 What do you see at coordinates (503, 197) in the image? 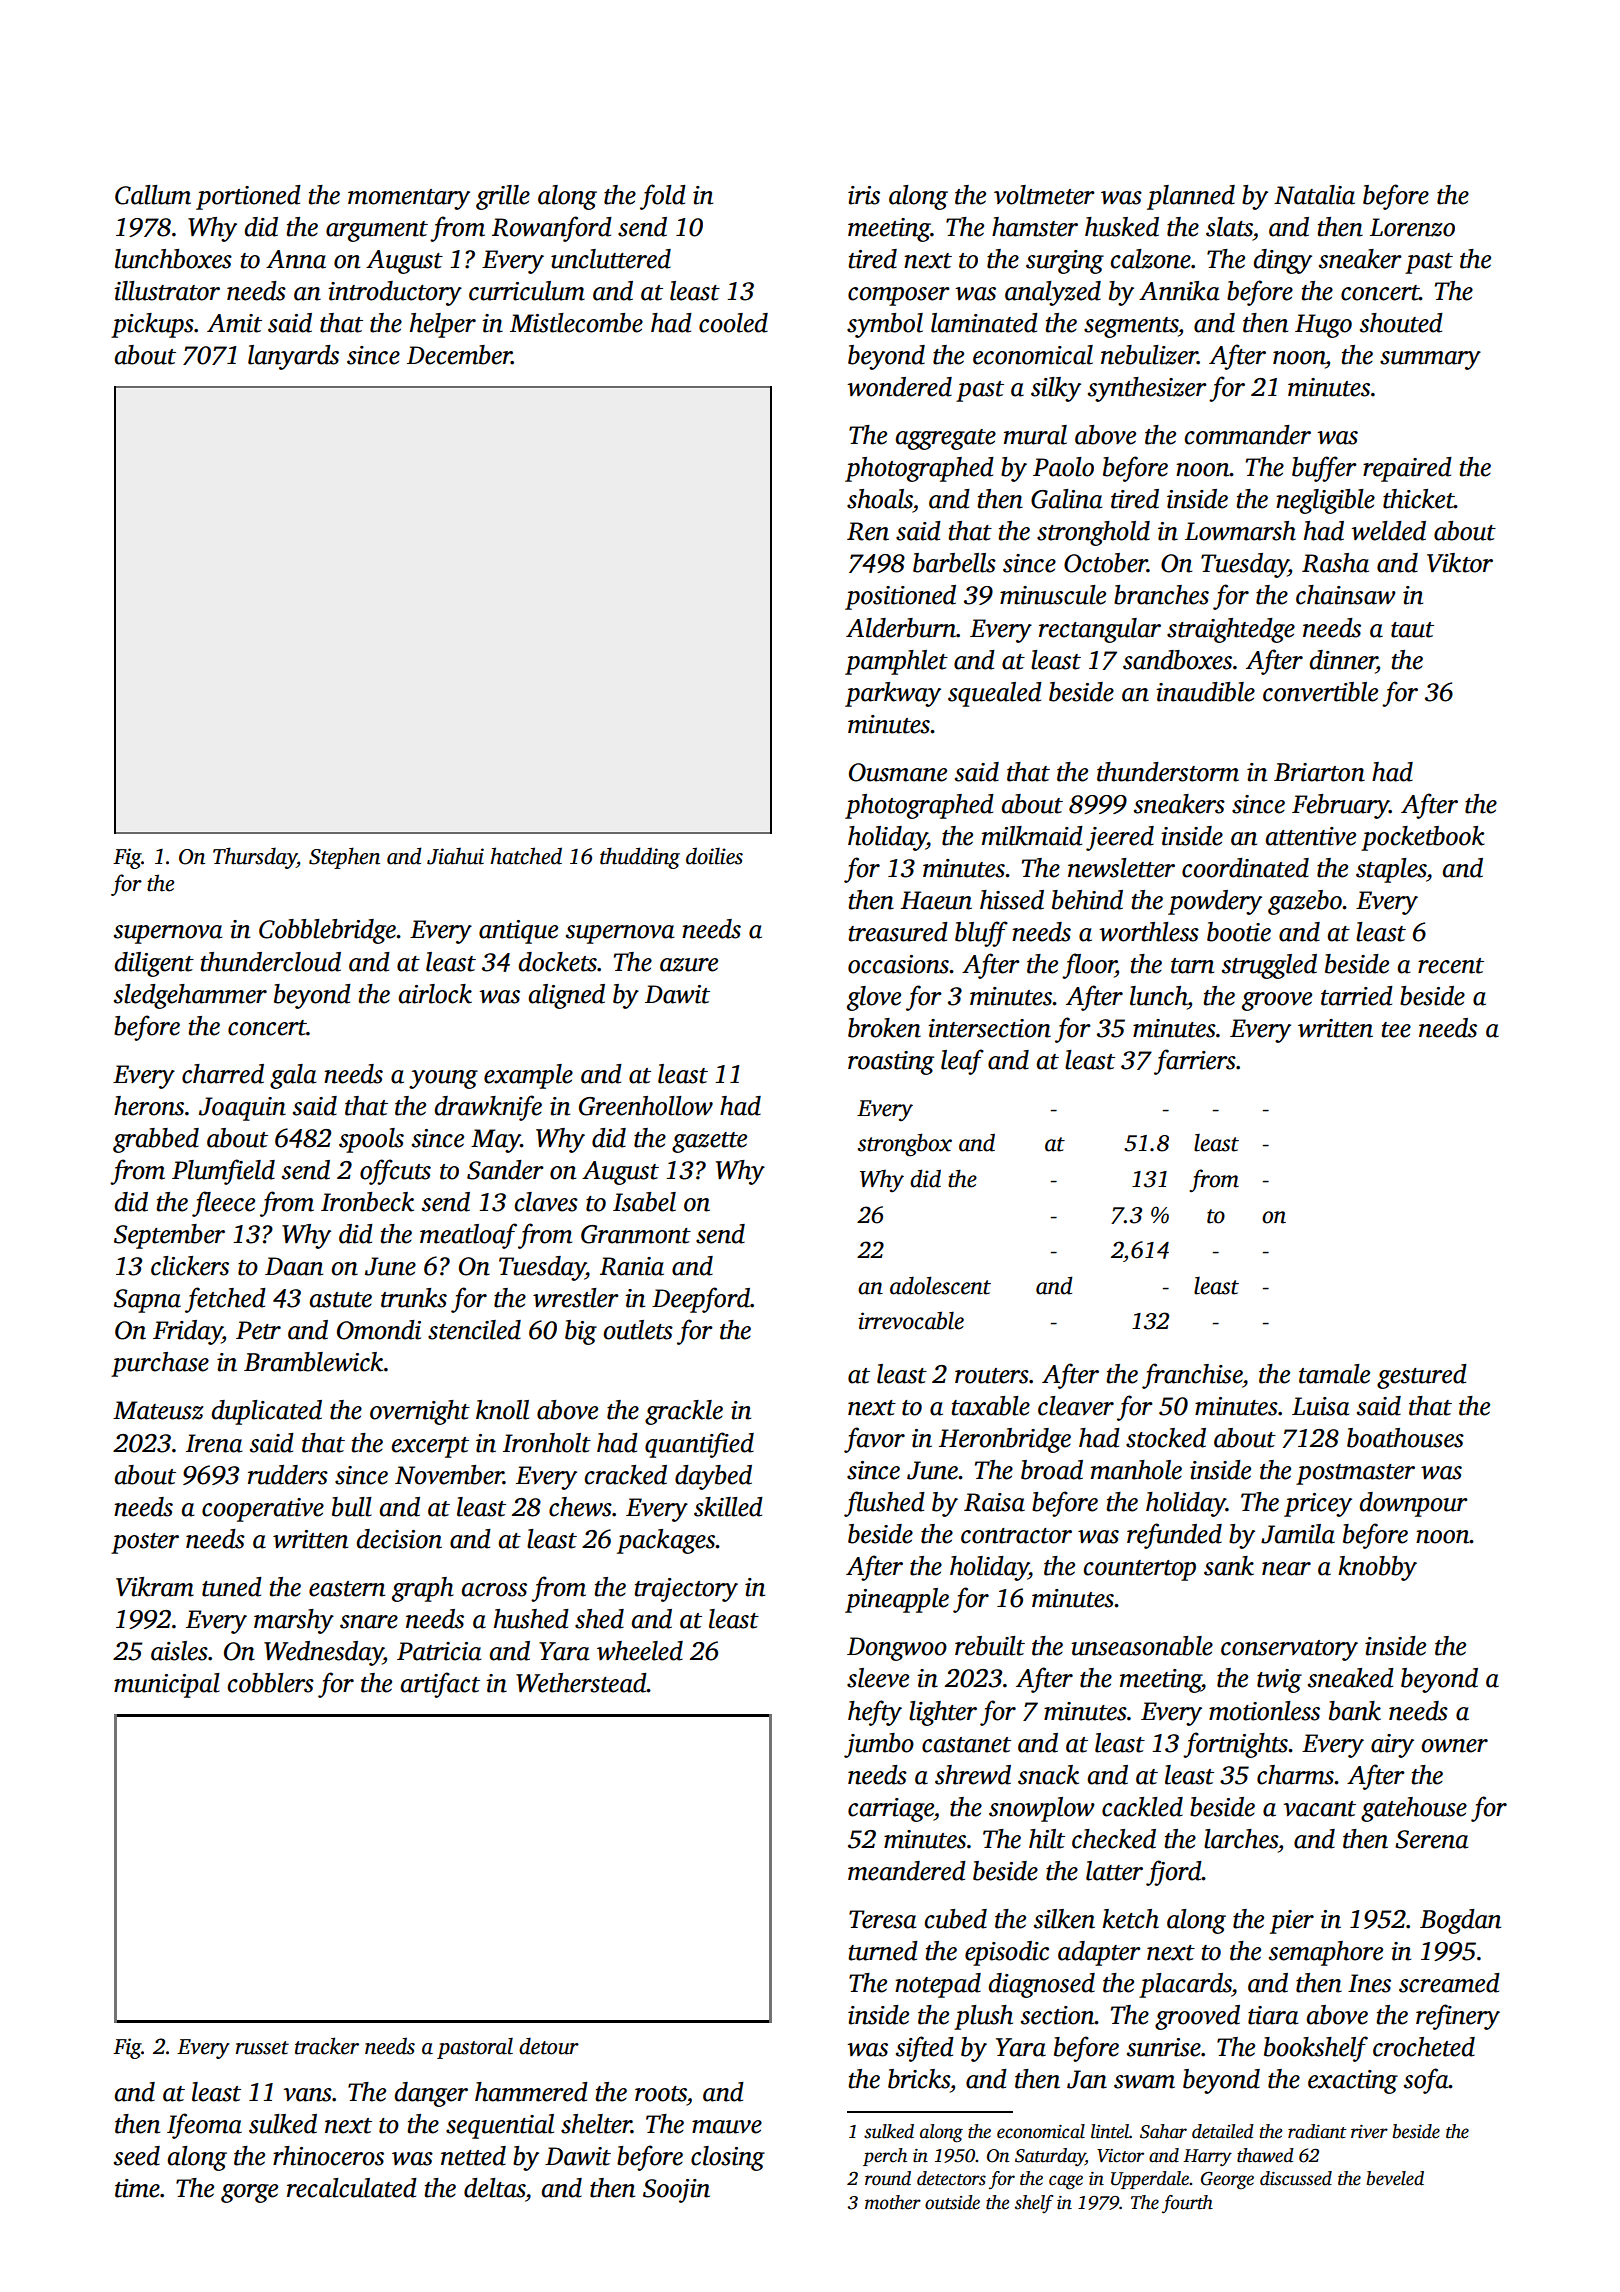
I see `grille` at bounding box center [503, 197].
